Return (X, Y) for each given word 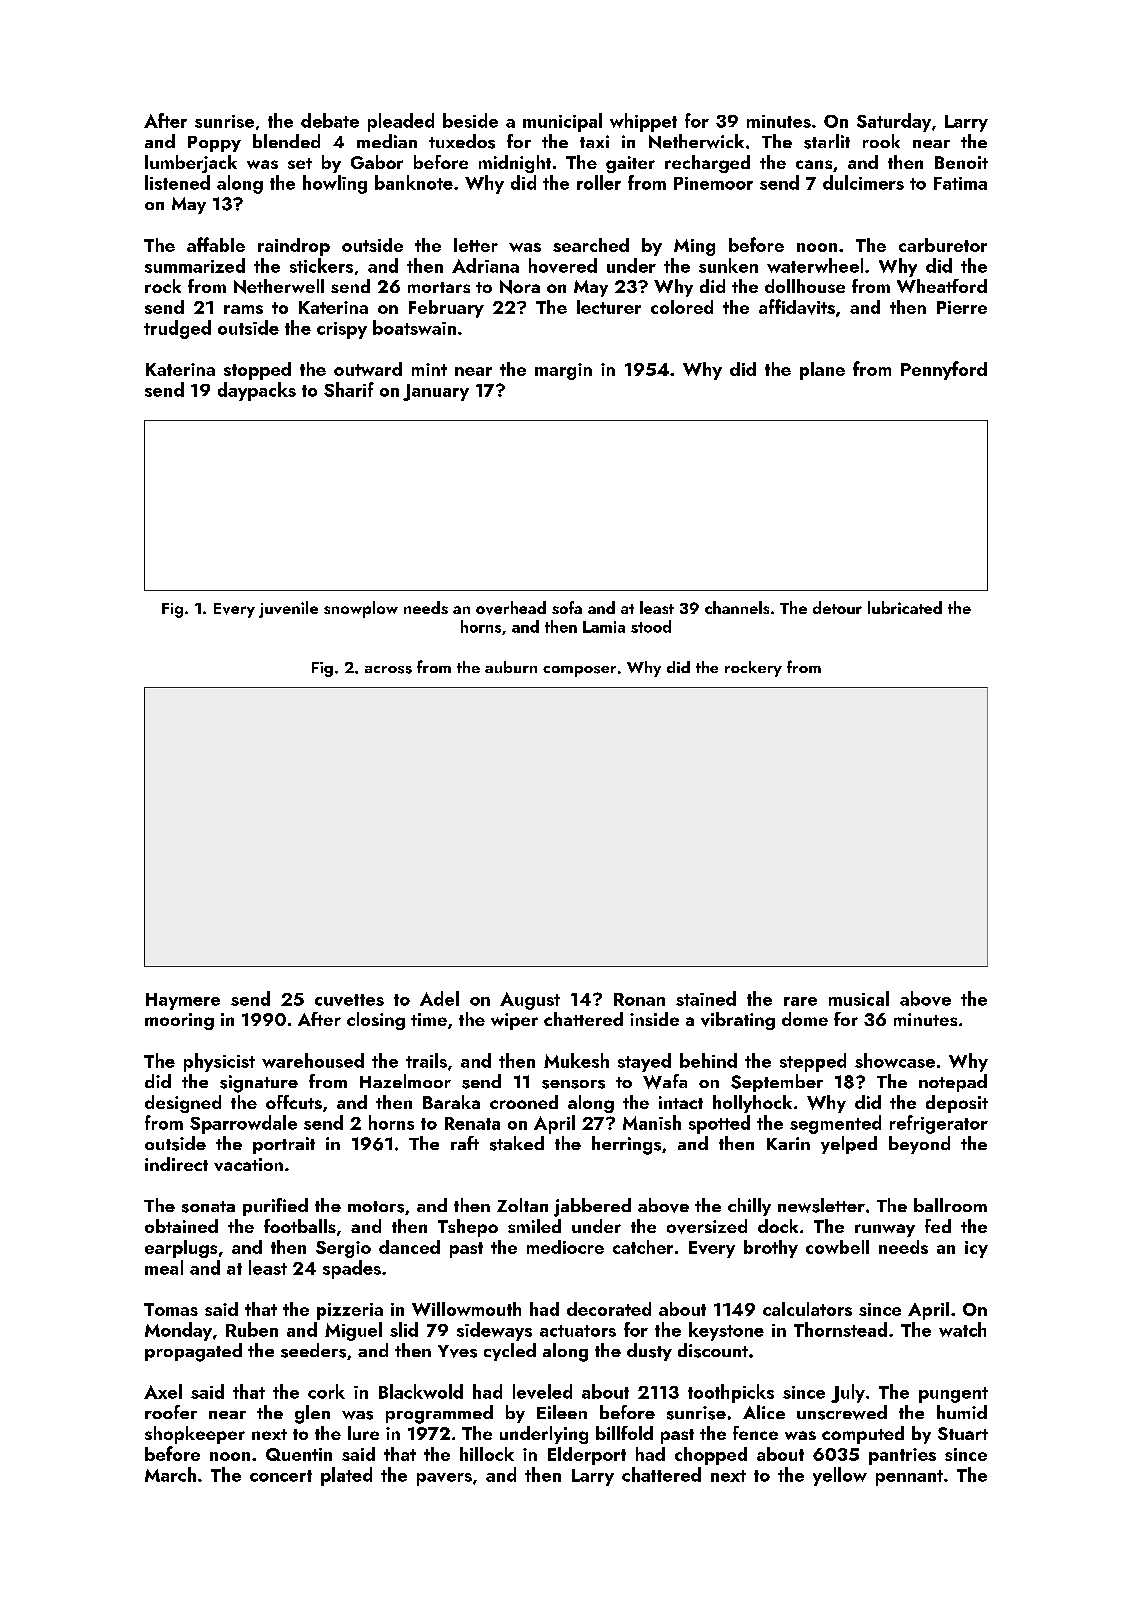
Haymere (183, 1001)
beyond (919, 1145)
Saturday (894, 122)
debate (330, 120)
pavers (444, 1479)
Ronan (639, 999)
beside (470, 120)
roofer (171, 1412)
